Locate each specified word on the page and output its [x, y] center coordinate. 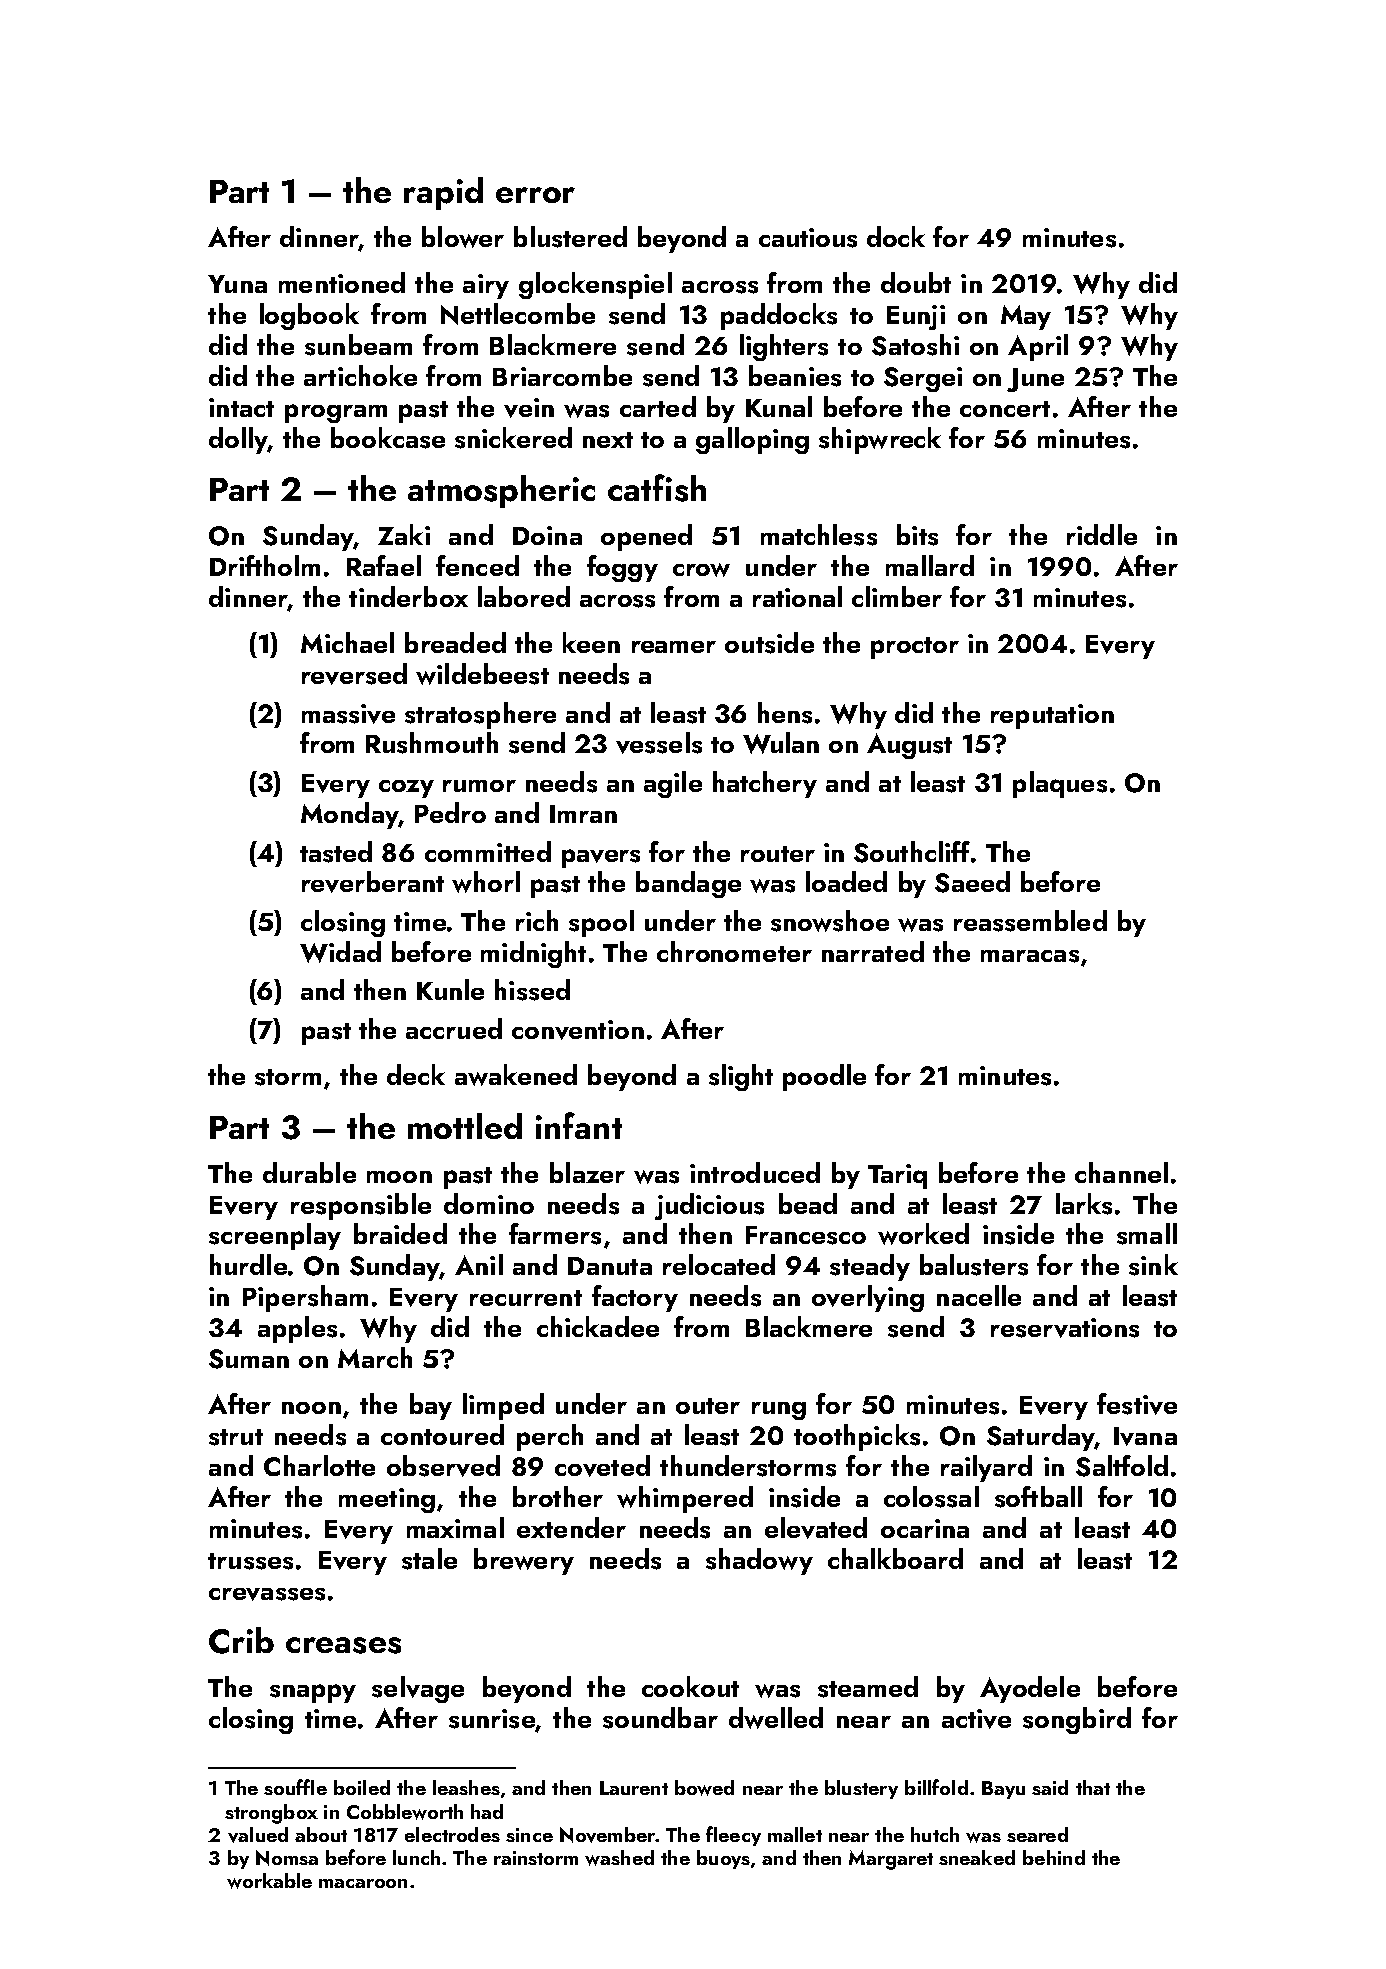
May [1026, 317]
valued [258, 1835]
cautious [808, 238]
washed [619, 1858]
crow [701, 570]
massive [348, 714]
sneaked [977, 1857]
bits [917, 535]
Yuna [237, 284]
